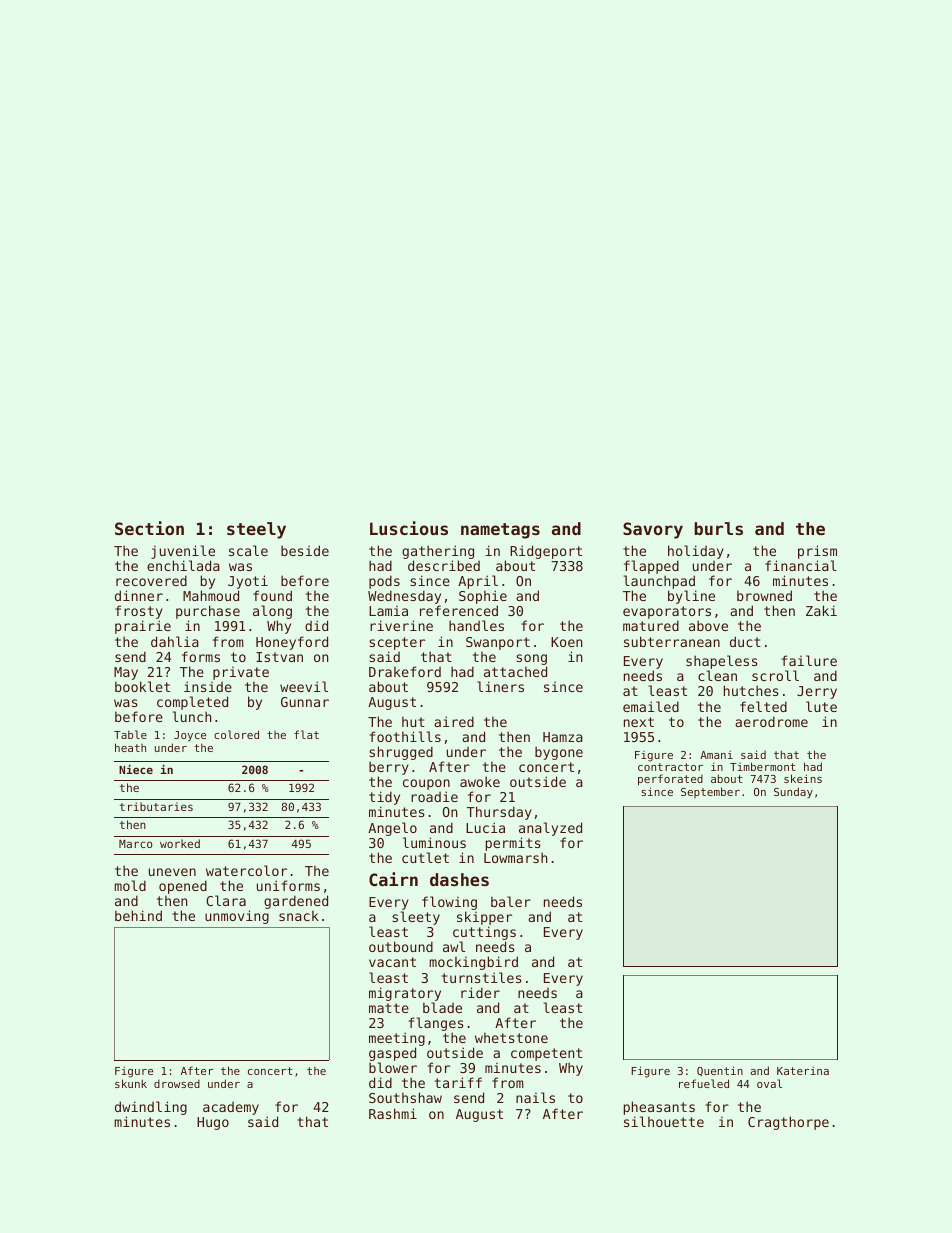 This document has width=952, height=1233. What do you see at coordinates (817, 552) in the document?
I see `prism` at bounding box center [817, 552].
